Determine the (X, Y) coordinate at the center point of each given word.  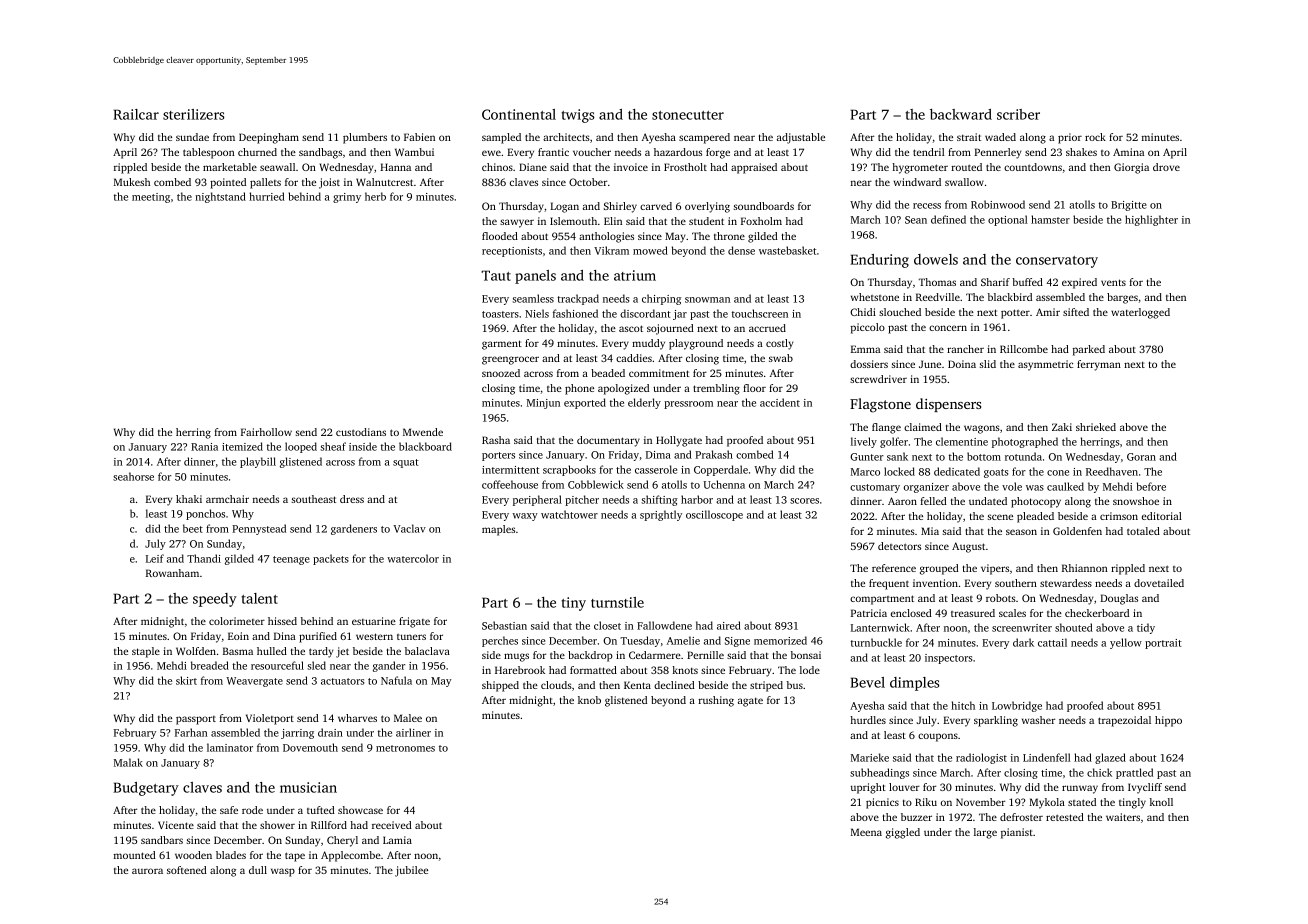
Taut (496, 275)
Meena (866, 832)
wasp (283, 872)
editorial (1162, 516)
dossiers (869, 364)
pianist (1017, 833)
